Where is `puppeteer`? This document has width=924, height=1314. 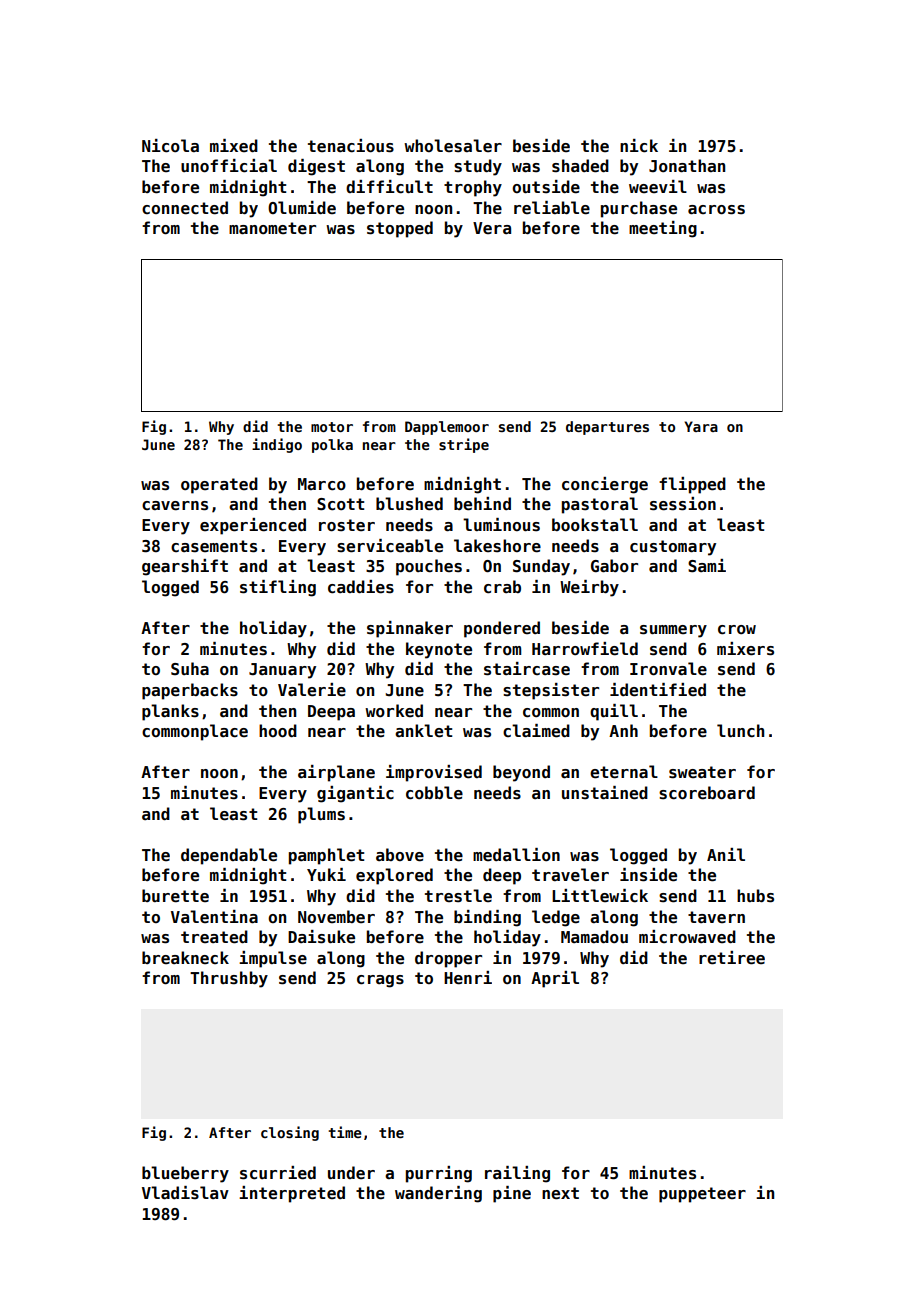 puppeteer is located at coordinates (702, 1195).
